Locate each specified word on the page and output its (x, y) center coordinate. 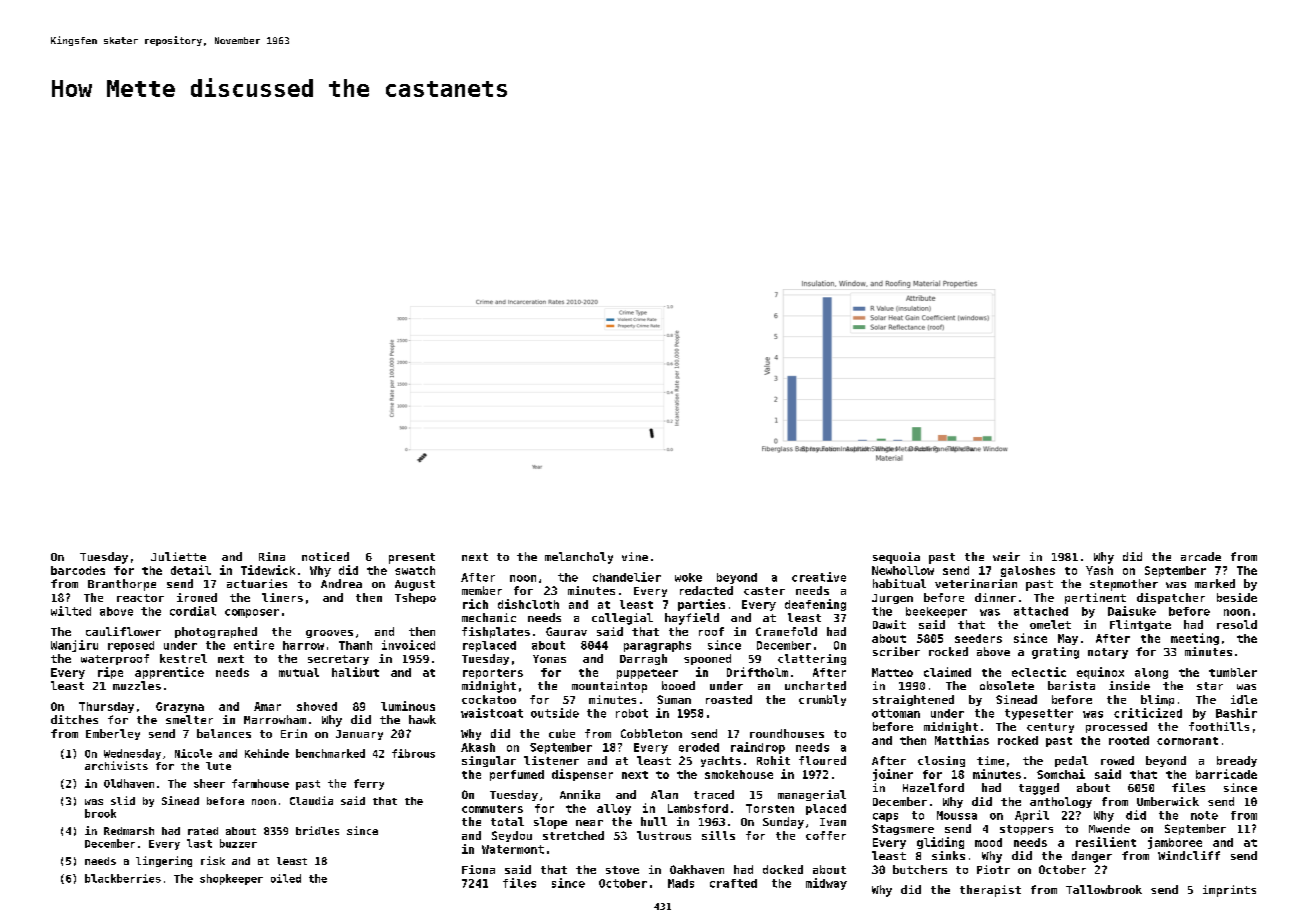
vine (635, 556)
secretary (338, 660)
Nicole (193, 753)
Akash (478, 747)
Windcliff (1189, 855)
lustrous (664, 835)
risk (213, 860)
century (1050, 728)
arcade (1201, 556)
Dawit (889, 624)
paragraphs (657, 646)
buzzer (238, 843)
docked (783, 869)
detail (191, 570)
